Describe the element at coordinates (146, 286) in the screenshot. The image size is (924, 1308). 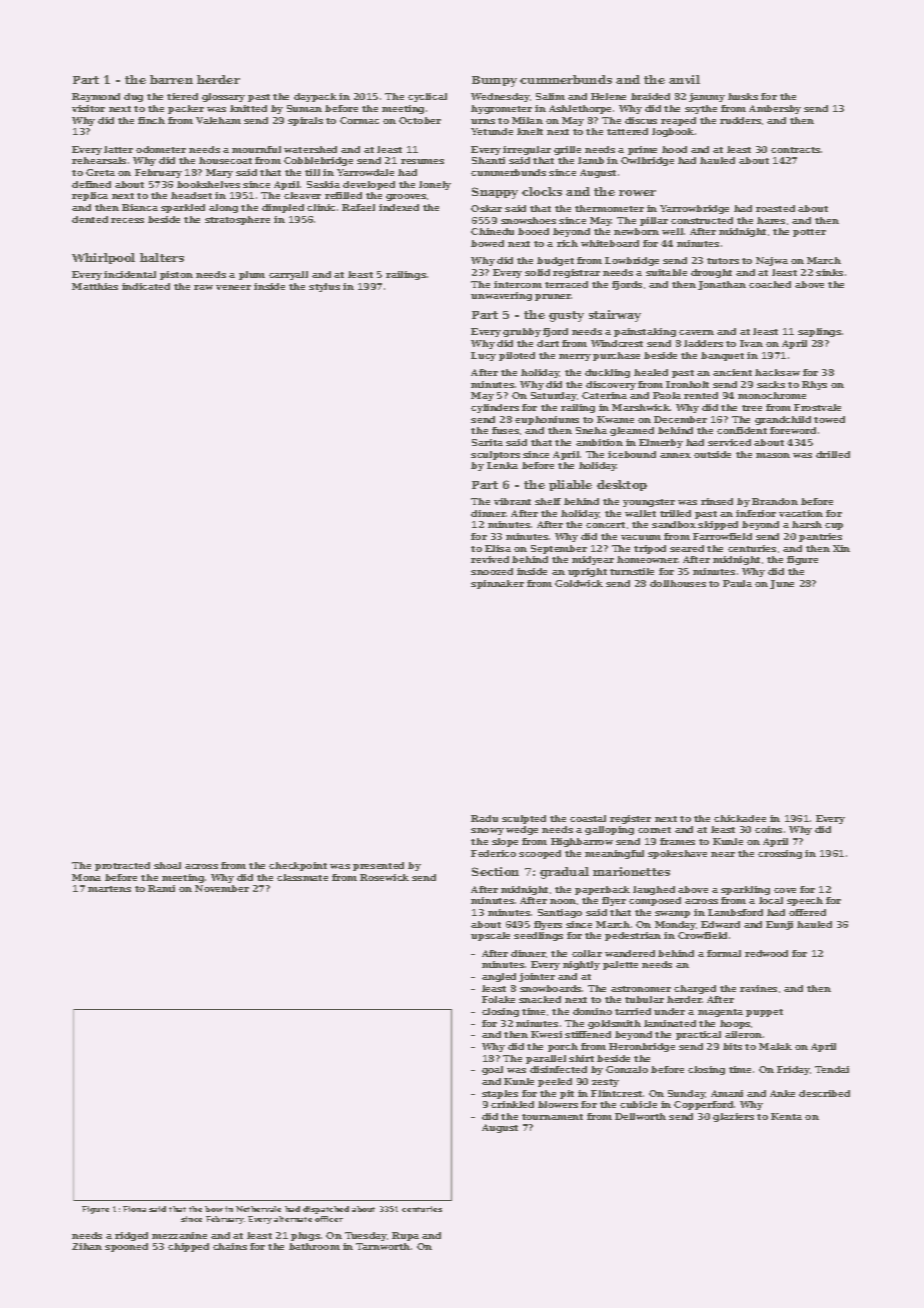
I see `indicated` at that location.
